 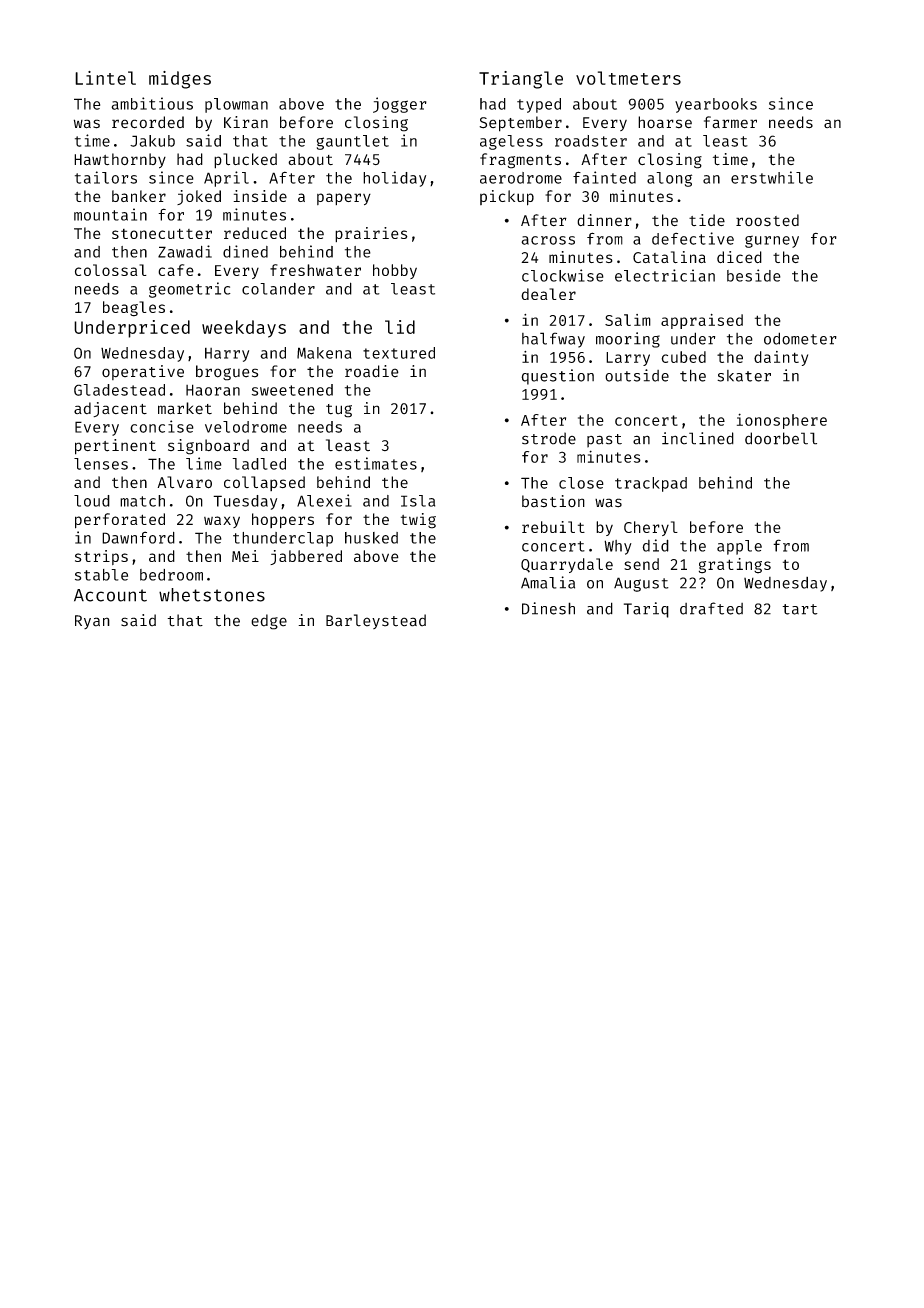 I want to click on question, so click(x=557, y=377).
